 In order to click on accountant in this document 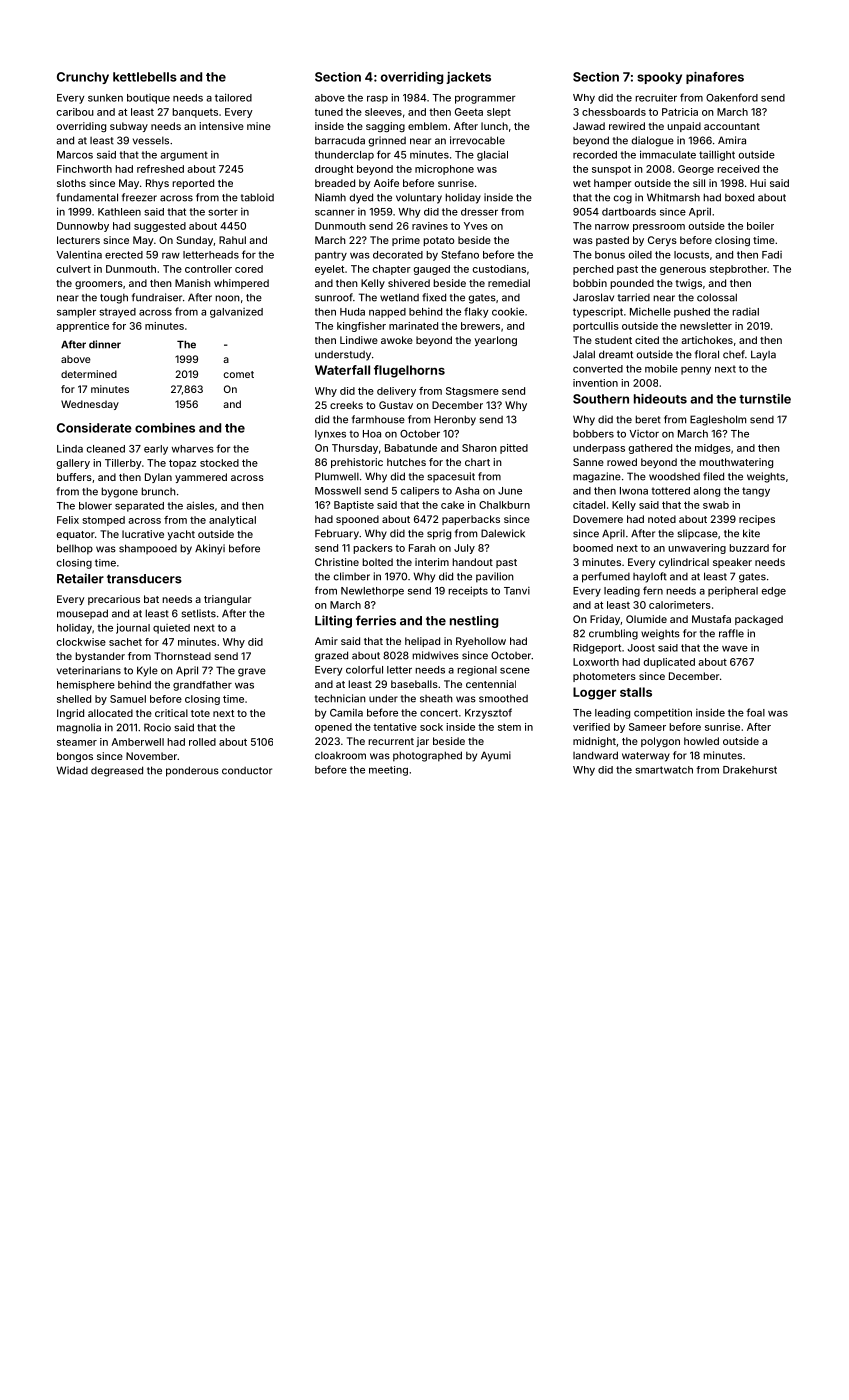, I will do `click(732, 126)`.
